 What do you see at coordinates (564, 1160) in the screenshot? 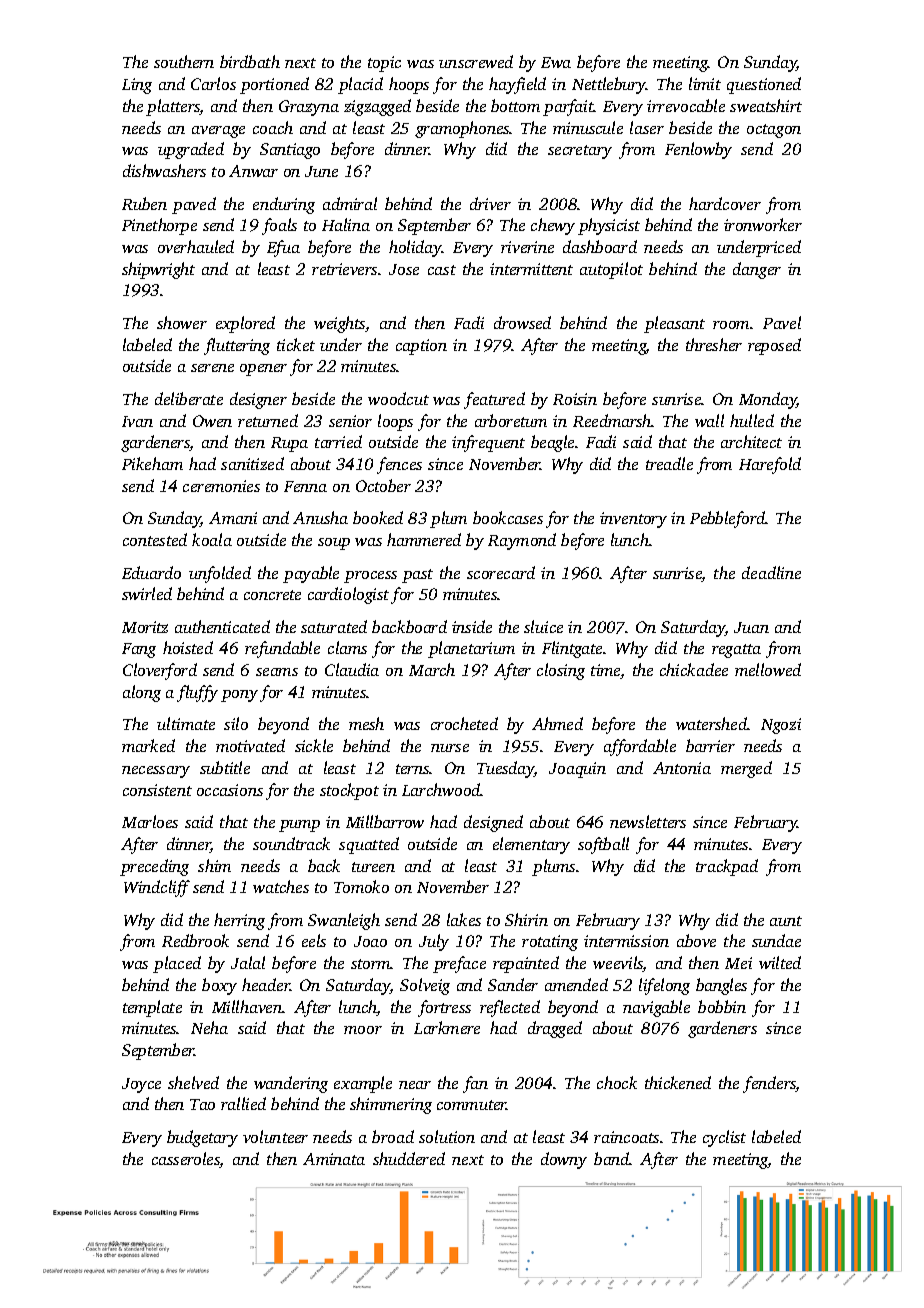
I see `downy` at bounding box center [564, 1160].
